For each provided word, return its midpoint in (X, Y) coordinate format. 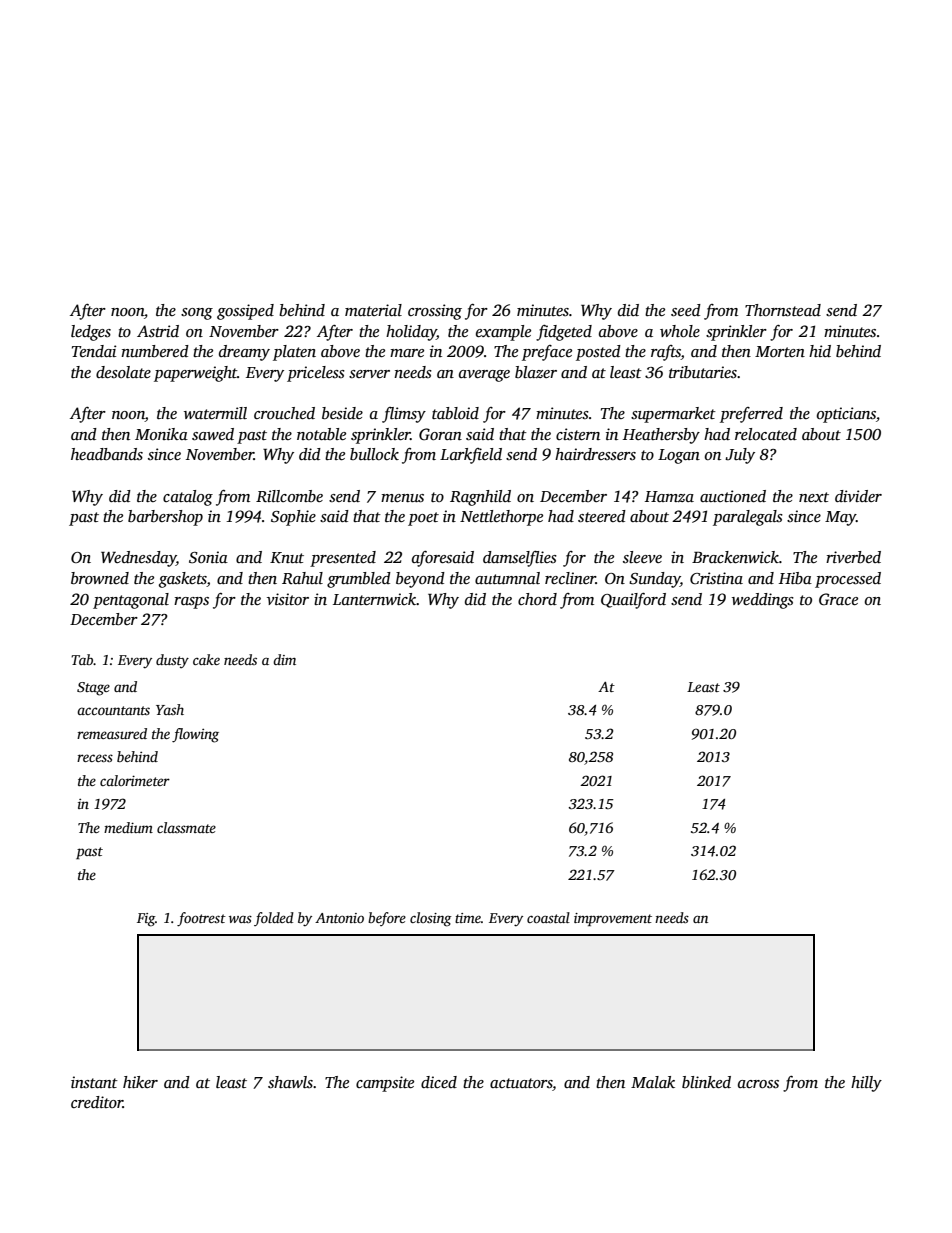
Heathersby (661, 436)
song (197, 314)
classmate (186, 827)
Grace (838, 599)
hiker (140, 1082)
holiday (411, 333)
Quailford (633, 601)
